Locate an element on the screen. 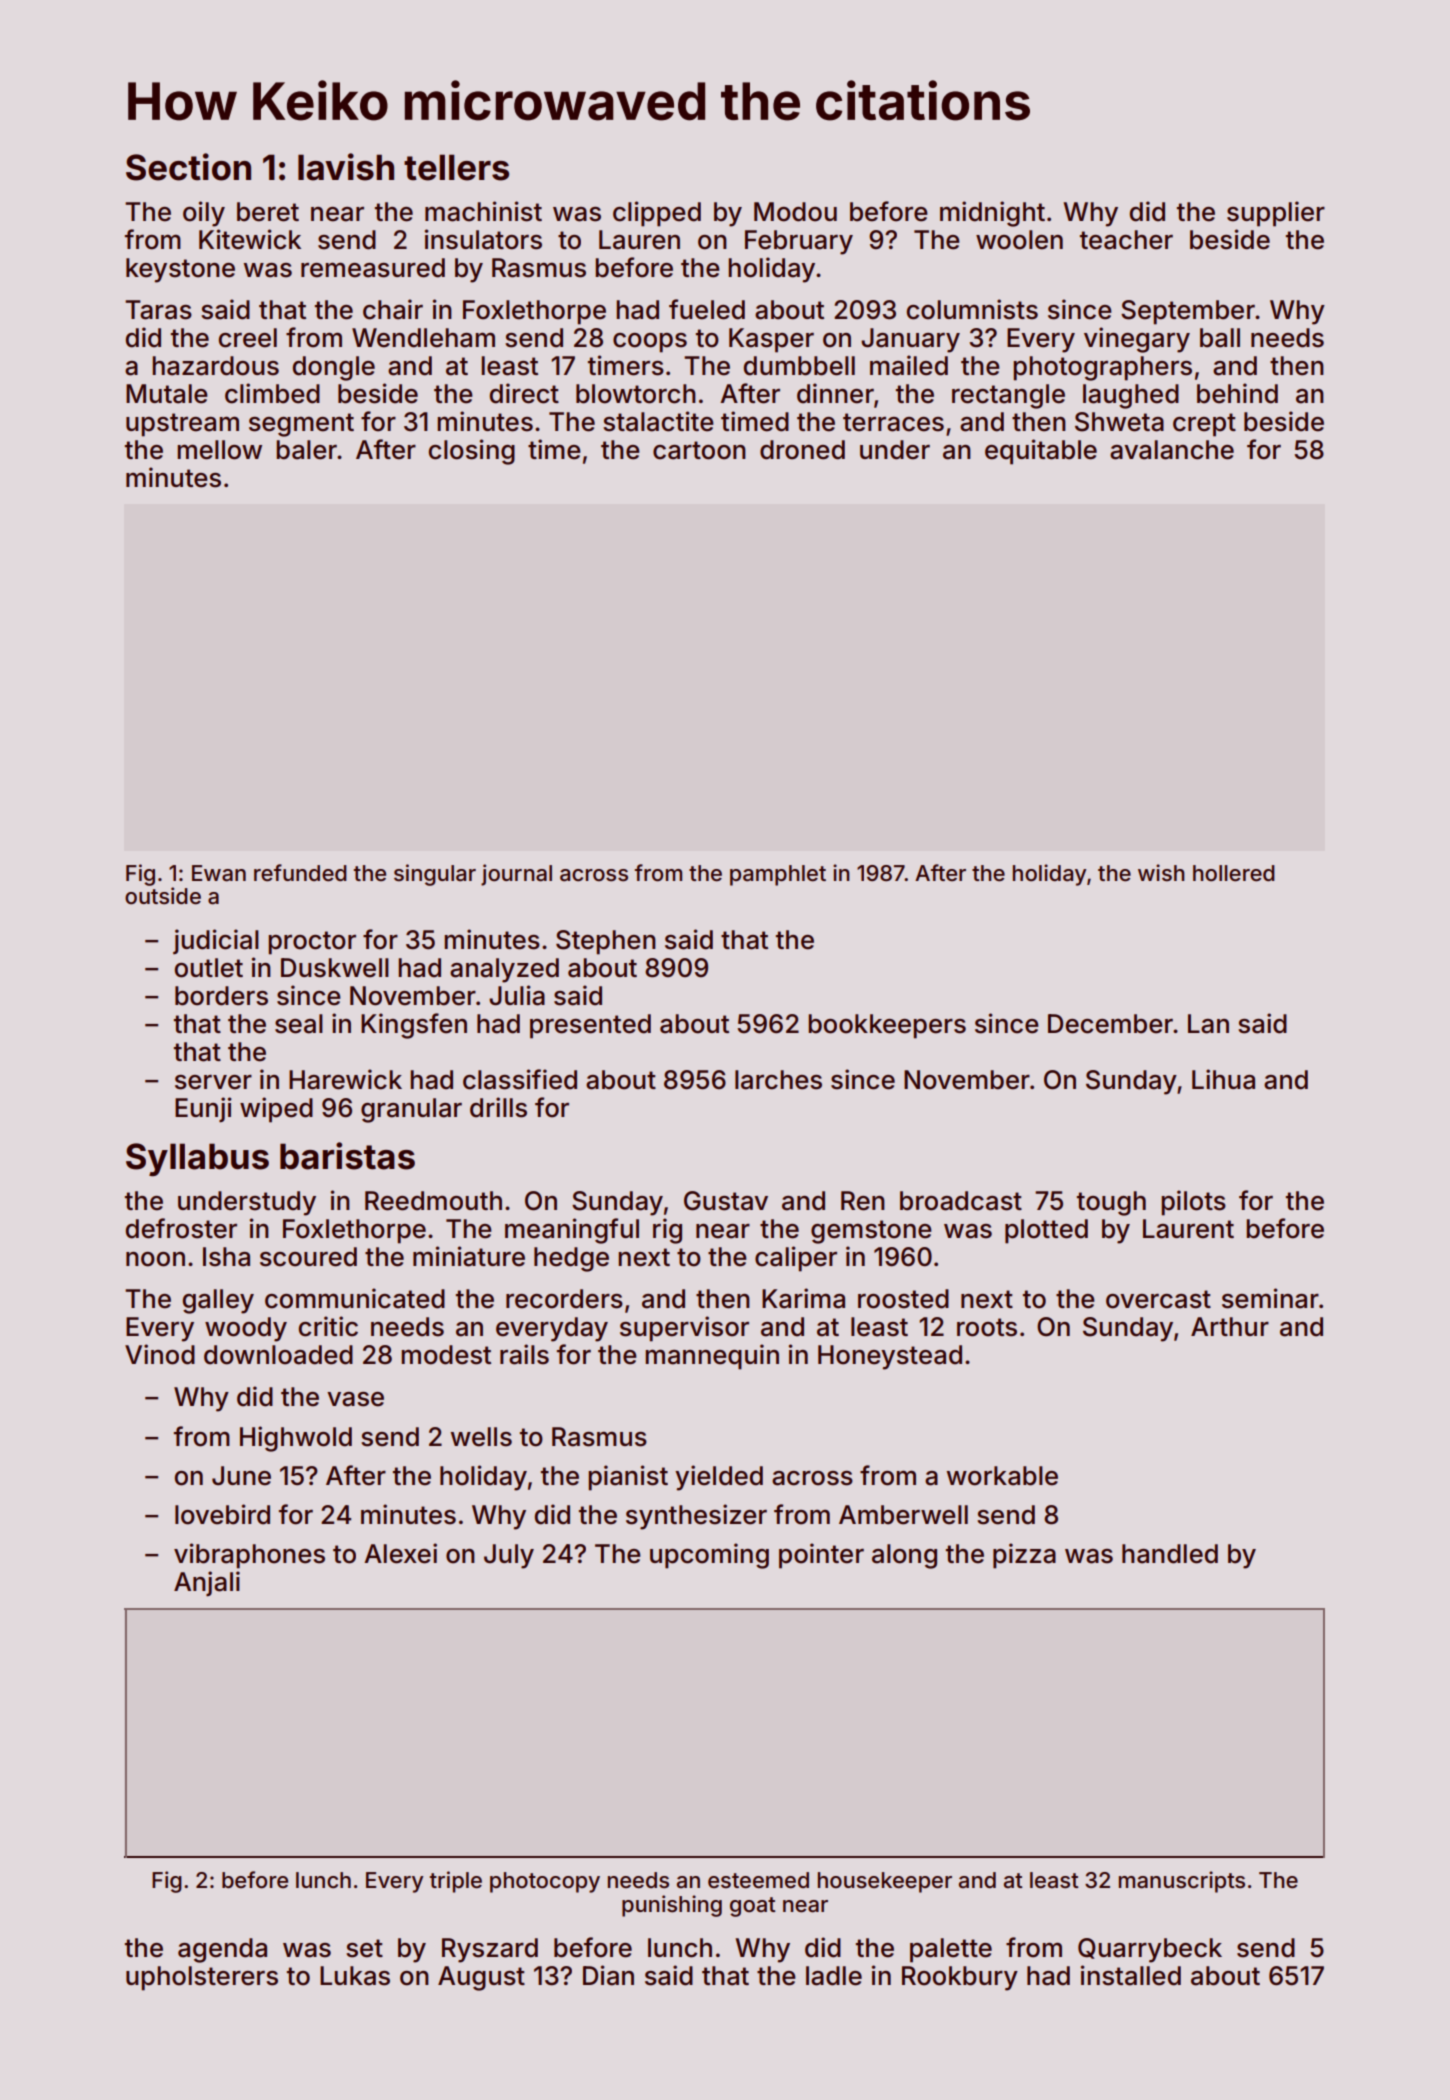 The height and width of the screenshot is (2100, 1450). pizza is located at coordinates (1024, 1556).
